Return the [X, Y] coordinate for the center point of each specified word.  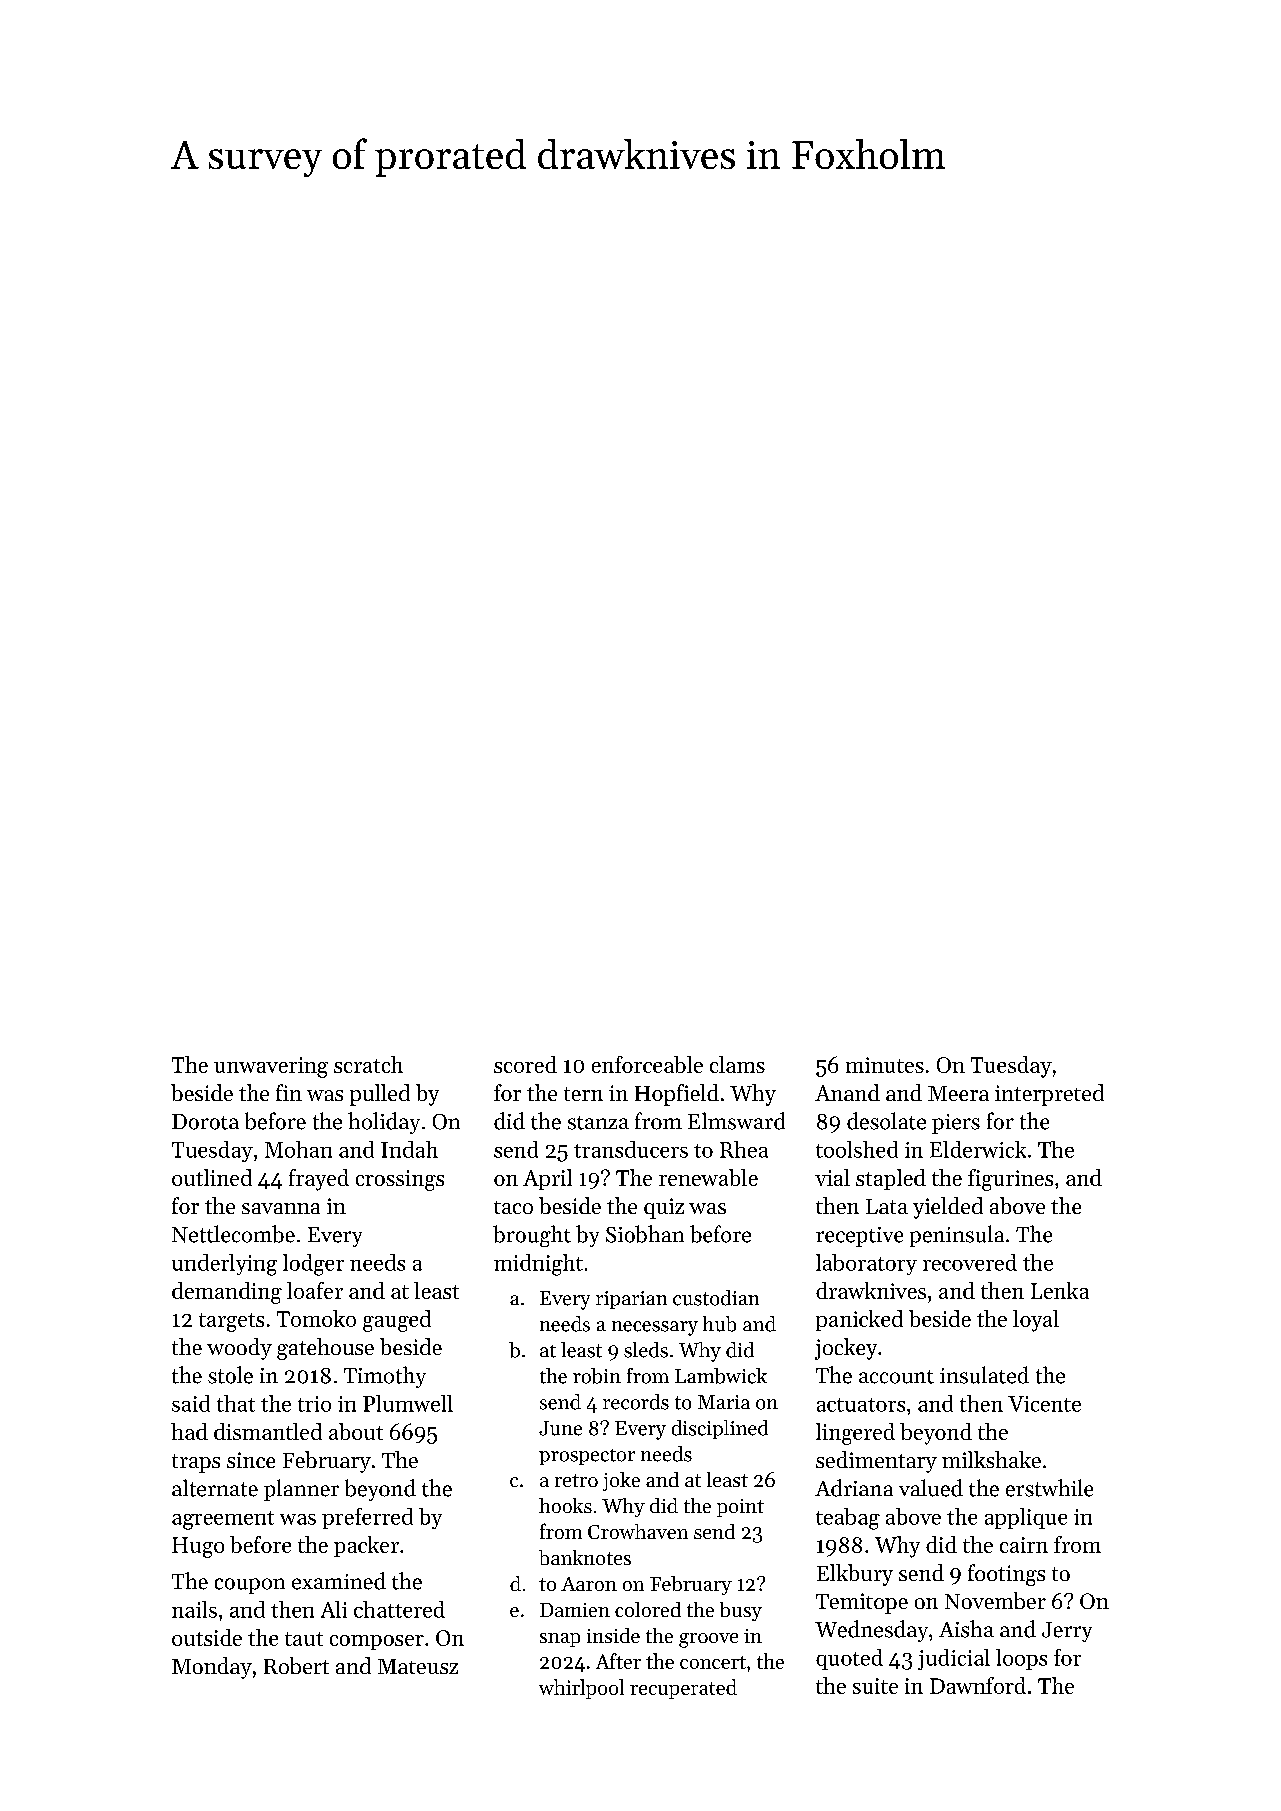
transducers [631, 1149]
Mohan [298, 1149]
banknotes [585, 1557]
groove [708, 1640]
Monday [212, 1668]
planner [301, 1490]
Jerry [1067, 1632]
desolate [886, 1121]
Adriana [854, 1488]
